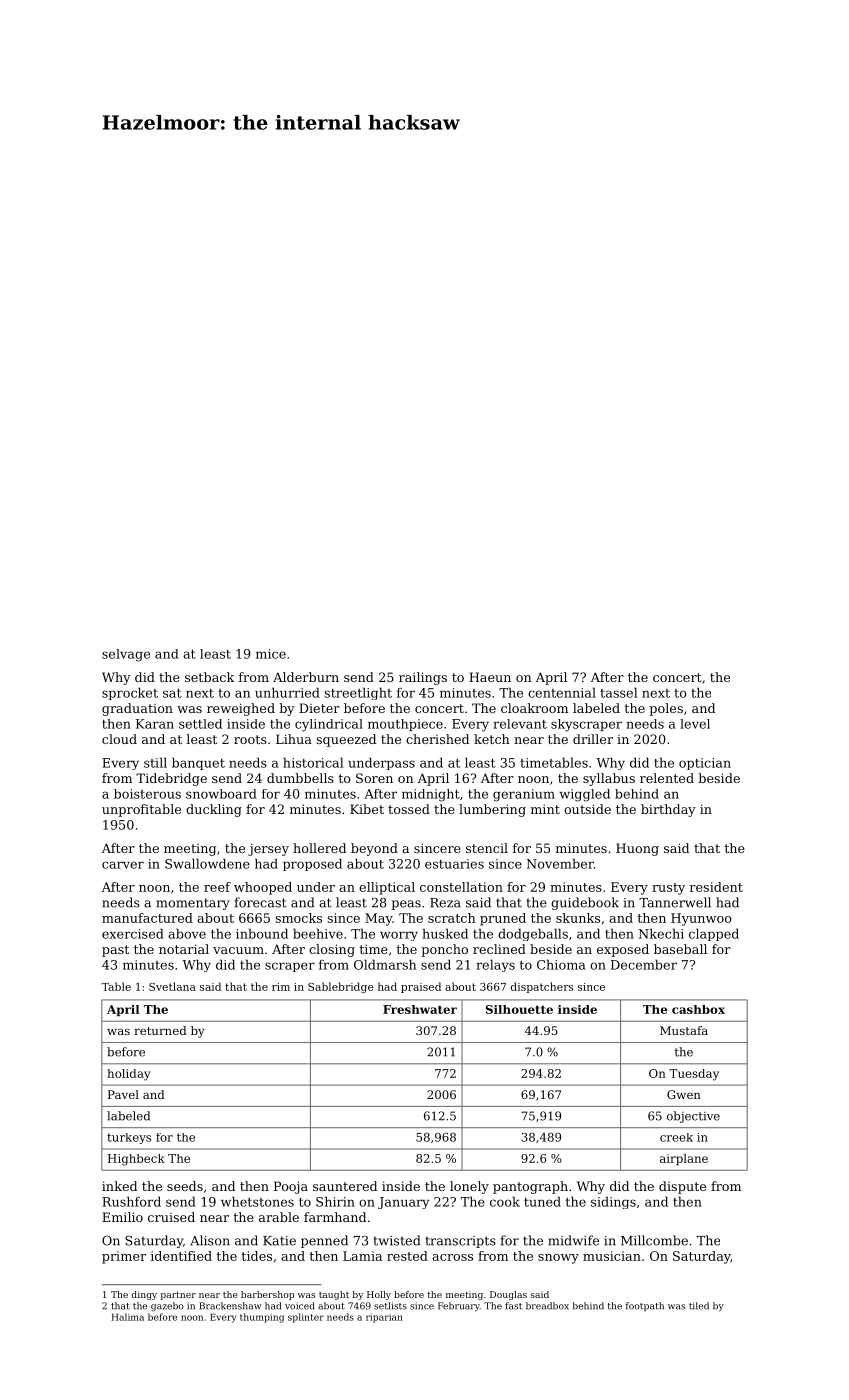  What do you see at coordinates (147, 794) in the page?
I see `boisterous` at bounding box center [147, 794].
